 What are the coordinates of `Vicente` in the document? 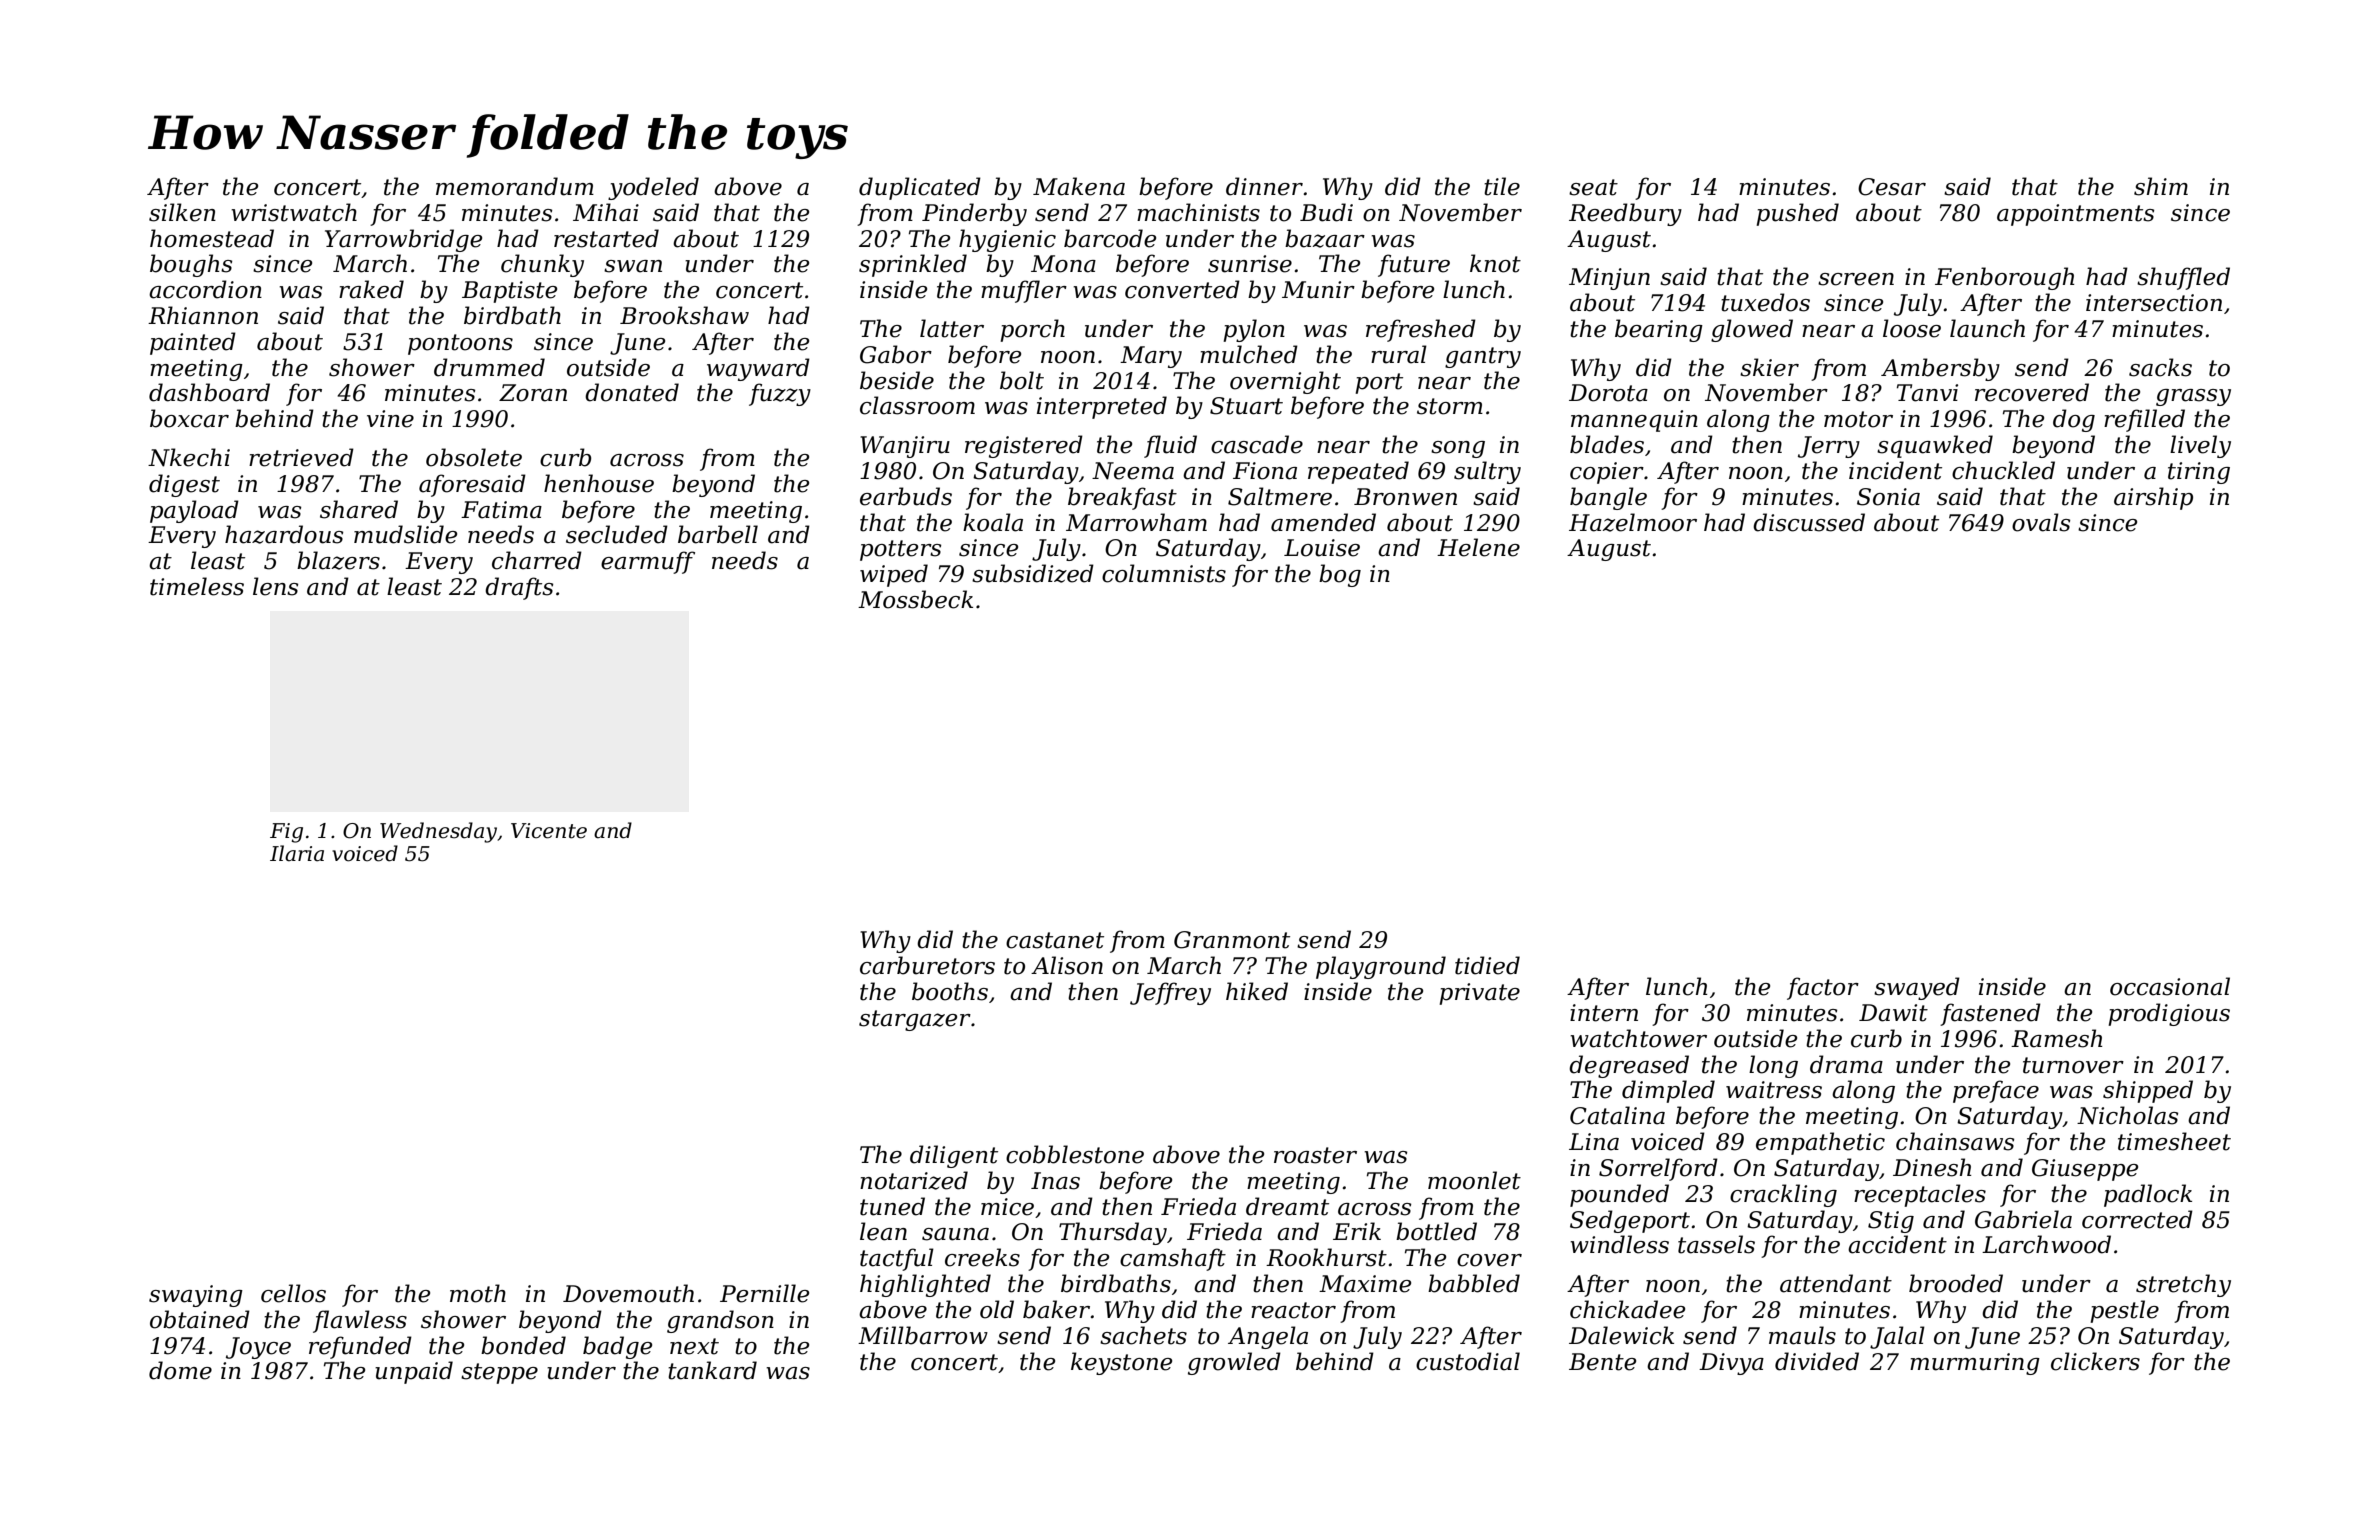 It's located at (549, 831).
